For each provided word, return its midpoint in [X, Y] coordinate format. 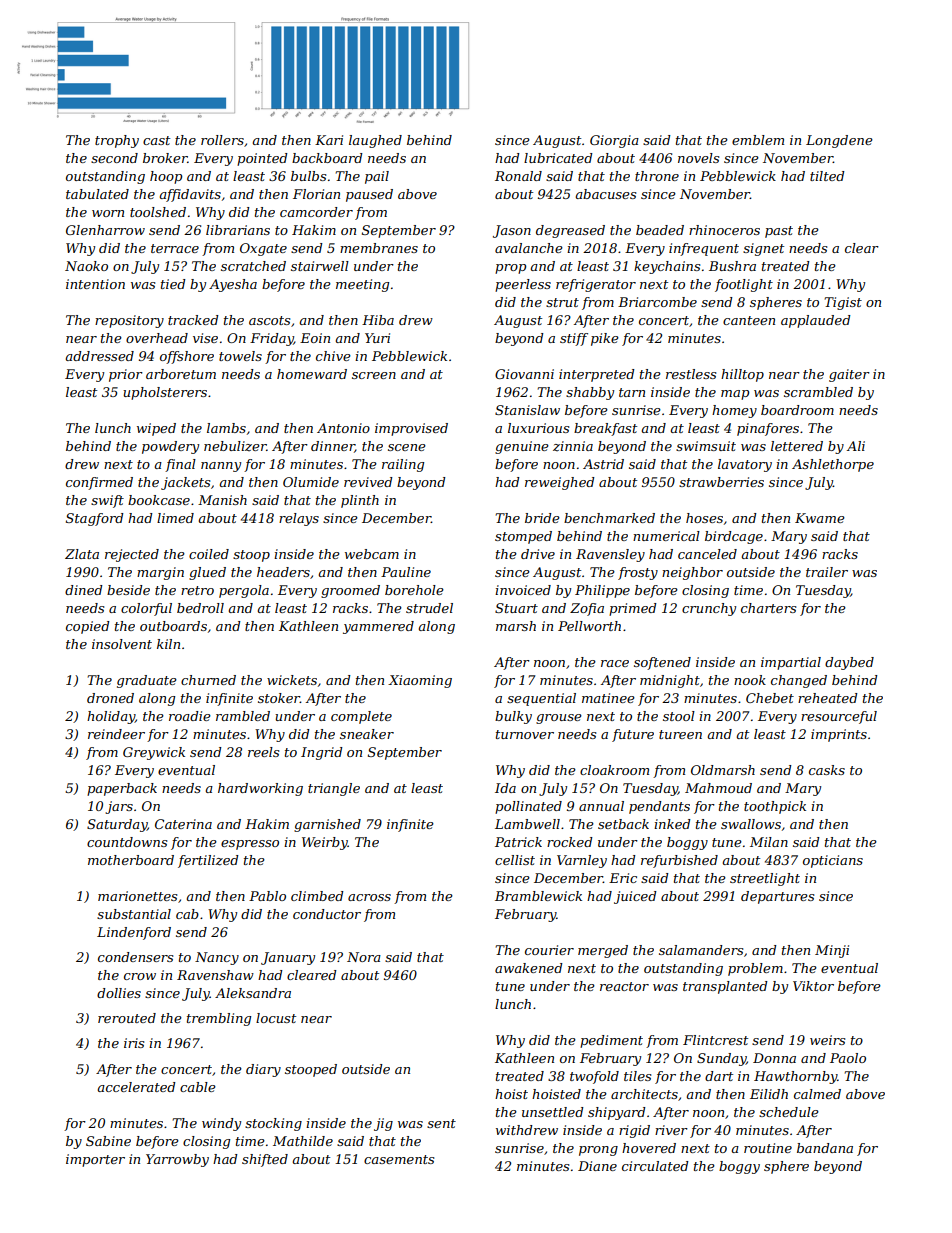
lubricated [558, 158]
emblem [758, 140]
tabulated [97, 194]
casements [399, 1159]
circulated [655, 1166]
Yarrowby [177, 1160]
